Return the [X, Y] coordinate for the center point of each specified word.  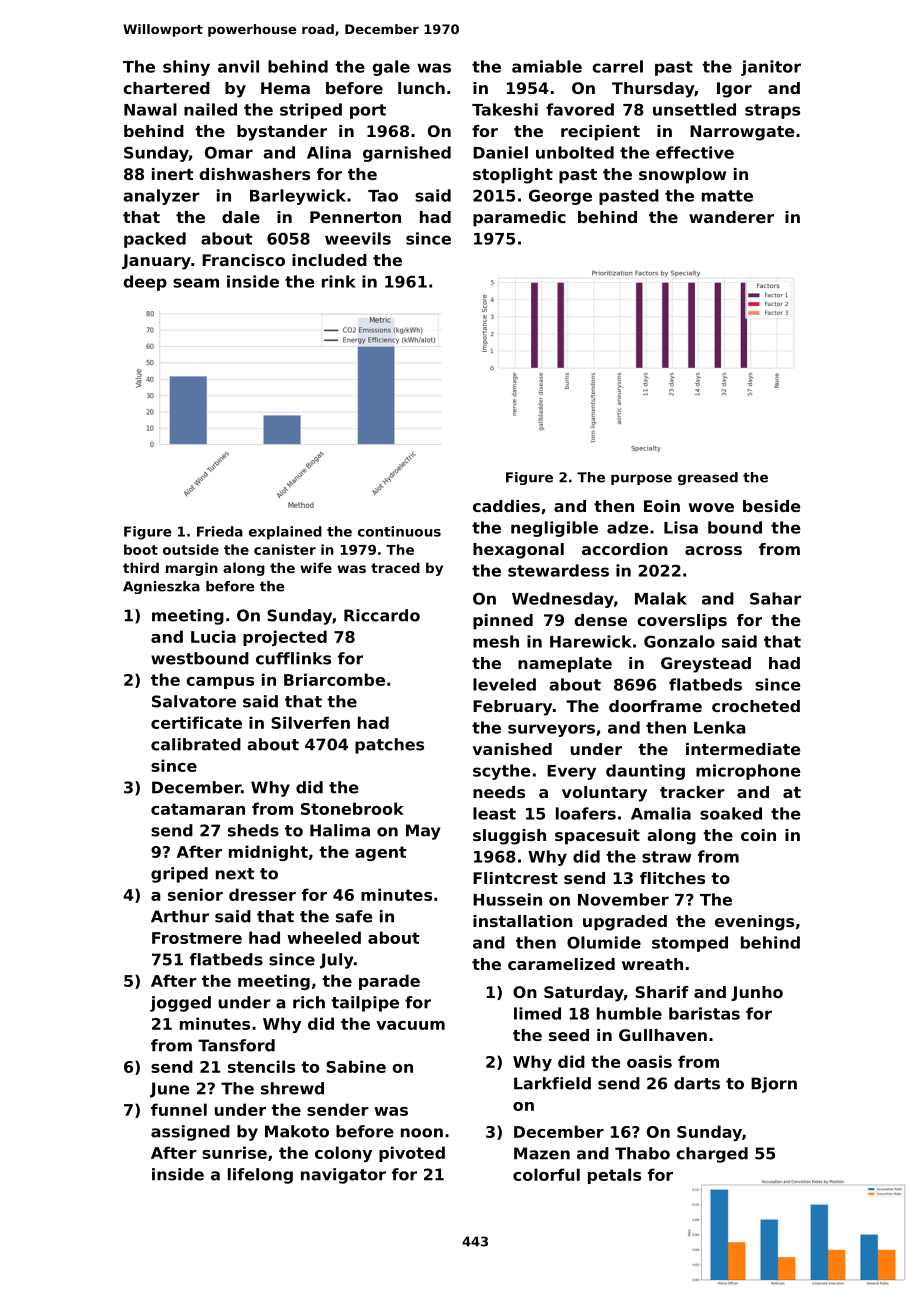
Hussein [507, 899]
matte [727, 196]
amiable [547, 66]
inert [172, 174]
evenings [754, 923]
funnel [179, 1109]
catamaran [198, 809]
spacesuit [597, 837]
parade [389, 982]
